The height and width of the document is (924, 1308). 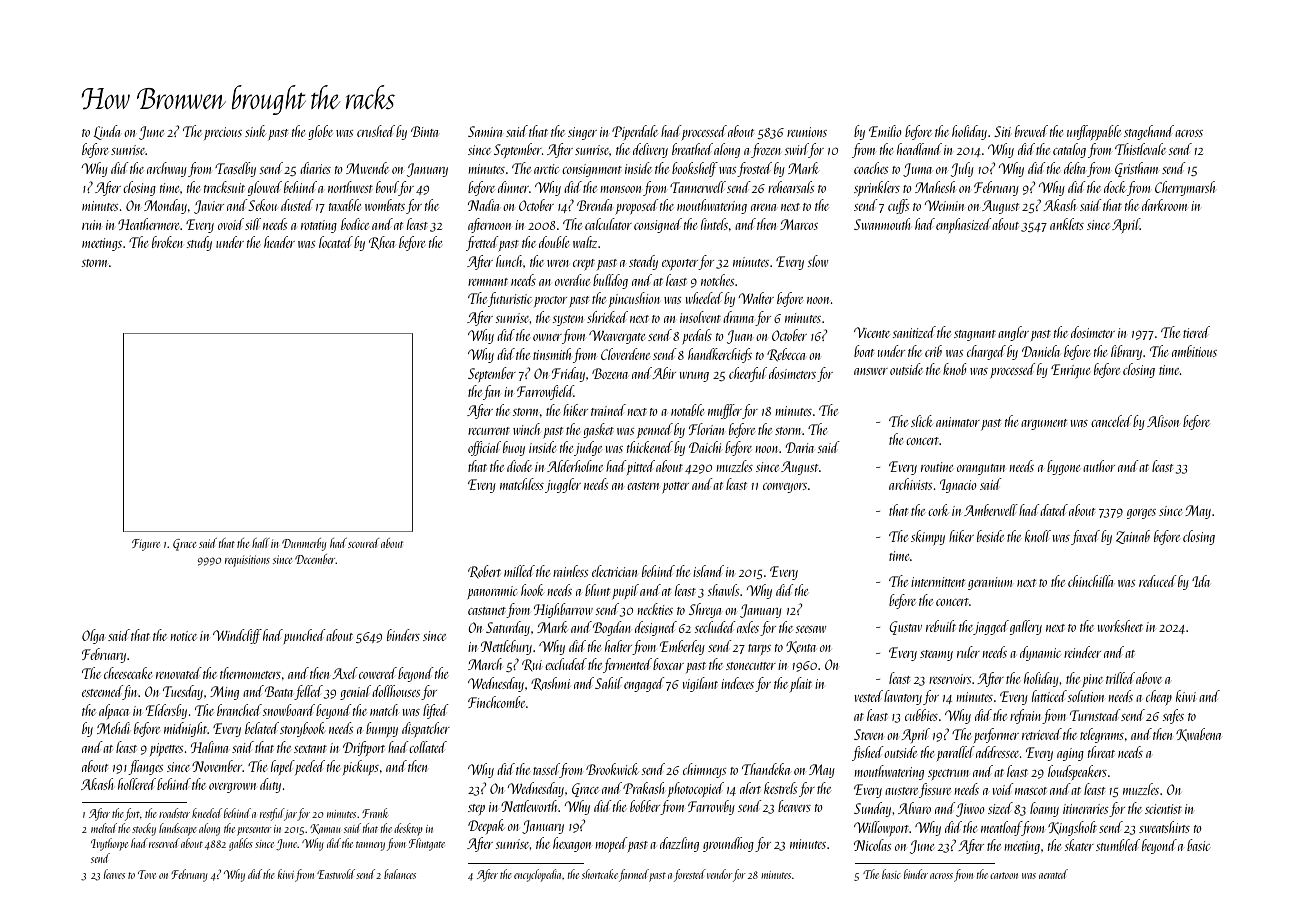 What do you see at coordinates (315, 559) in the document?
I see `December` at bounding box center [315, 559].
